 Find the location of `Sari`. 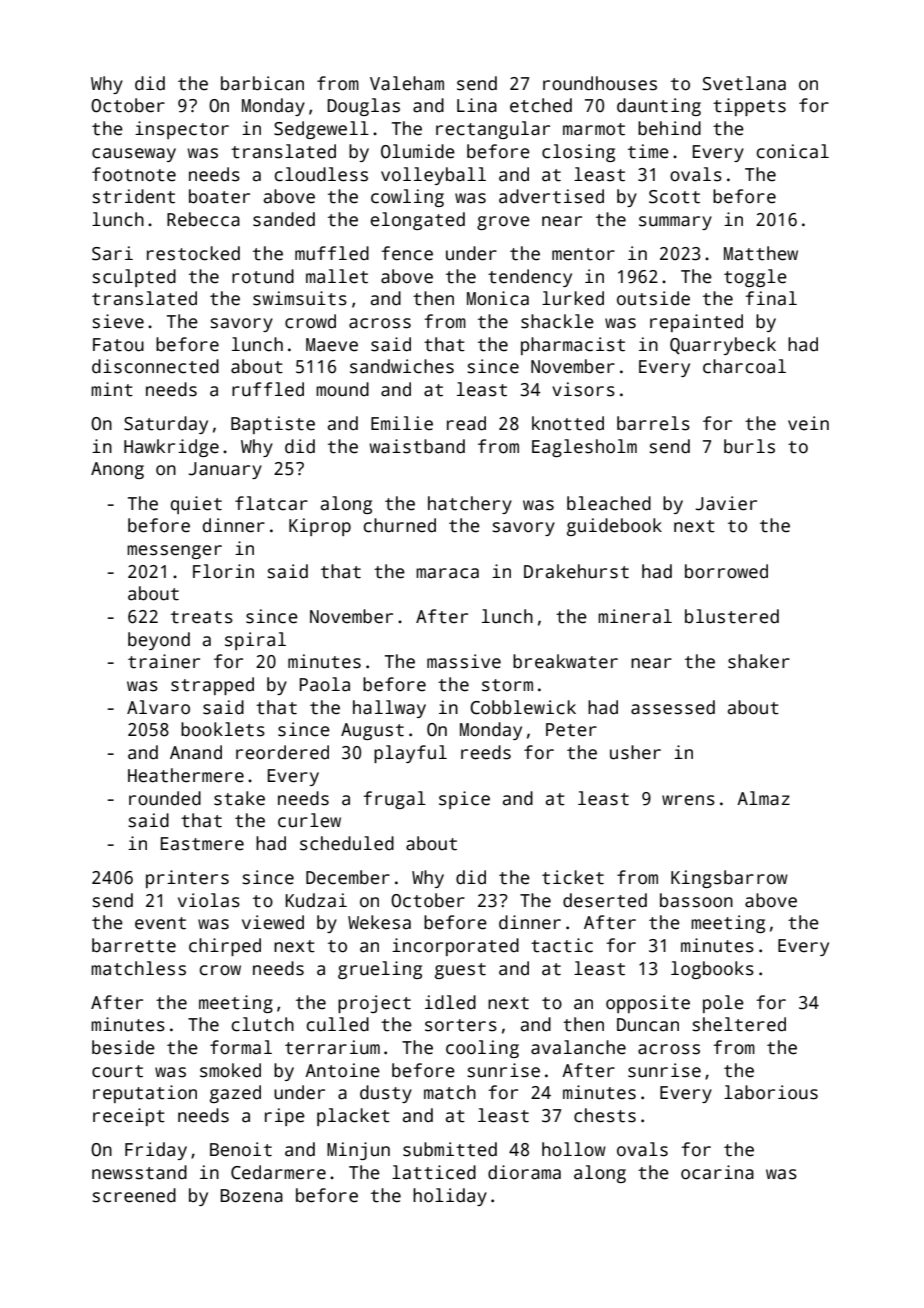

Sari is located at coordinates (112, 253).
